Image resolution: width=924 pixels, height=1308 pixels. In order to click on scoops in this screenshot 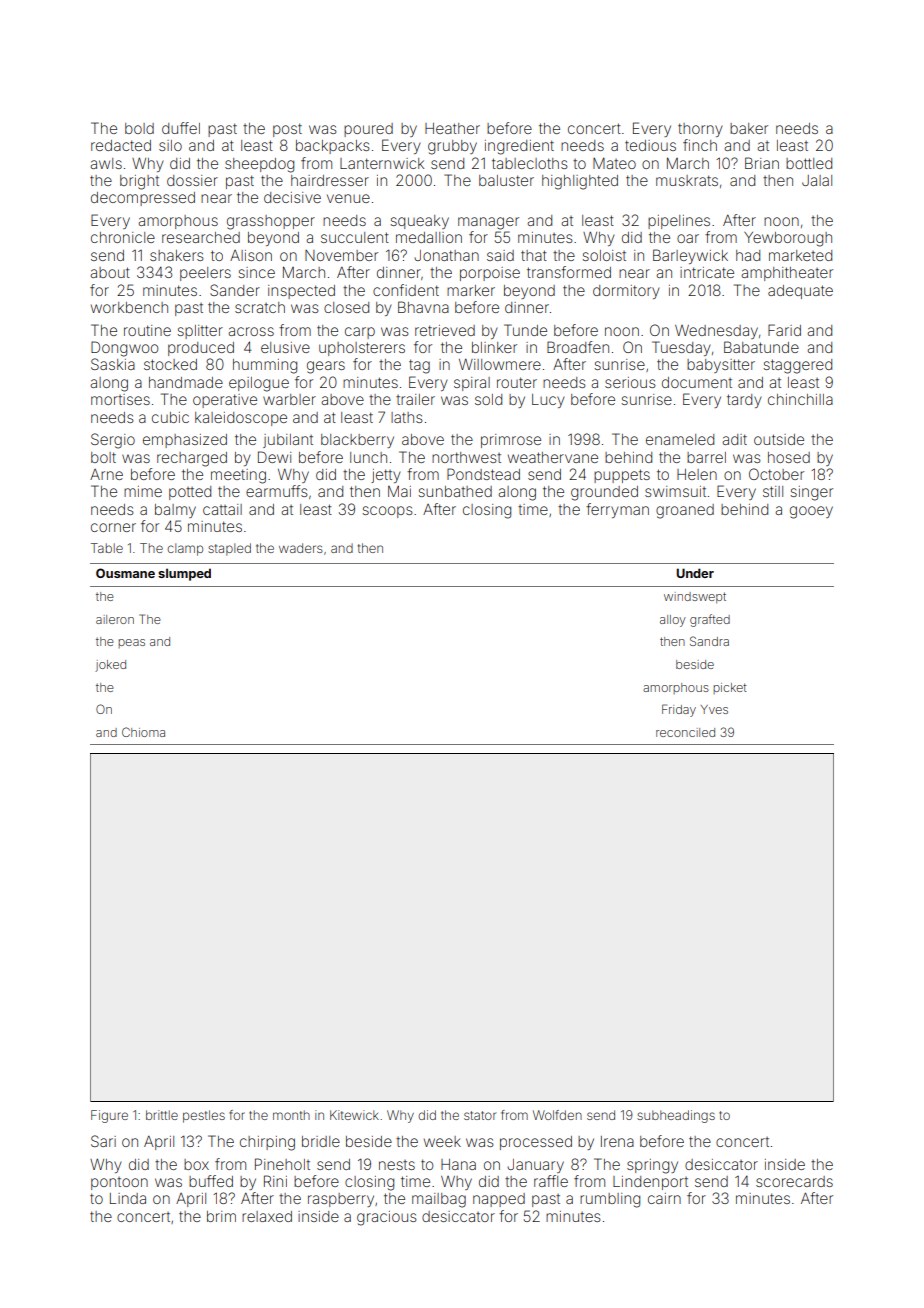, I will do `click(387, 512)`.
